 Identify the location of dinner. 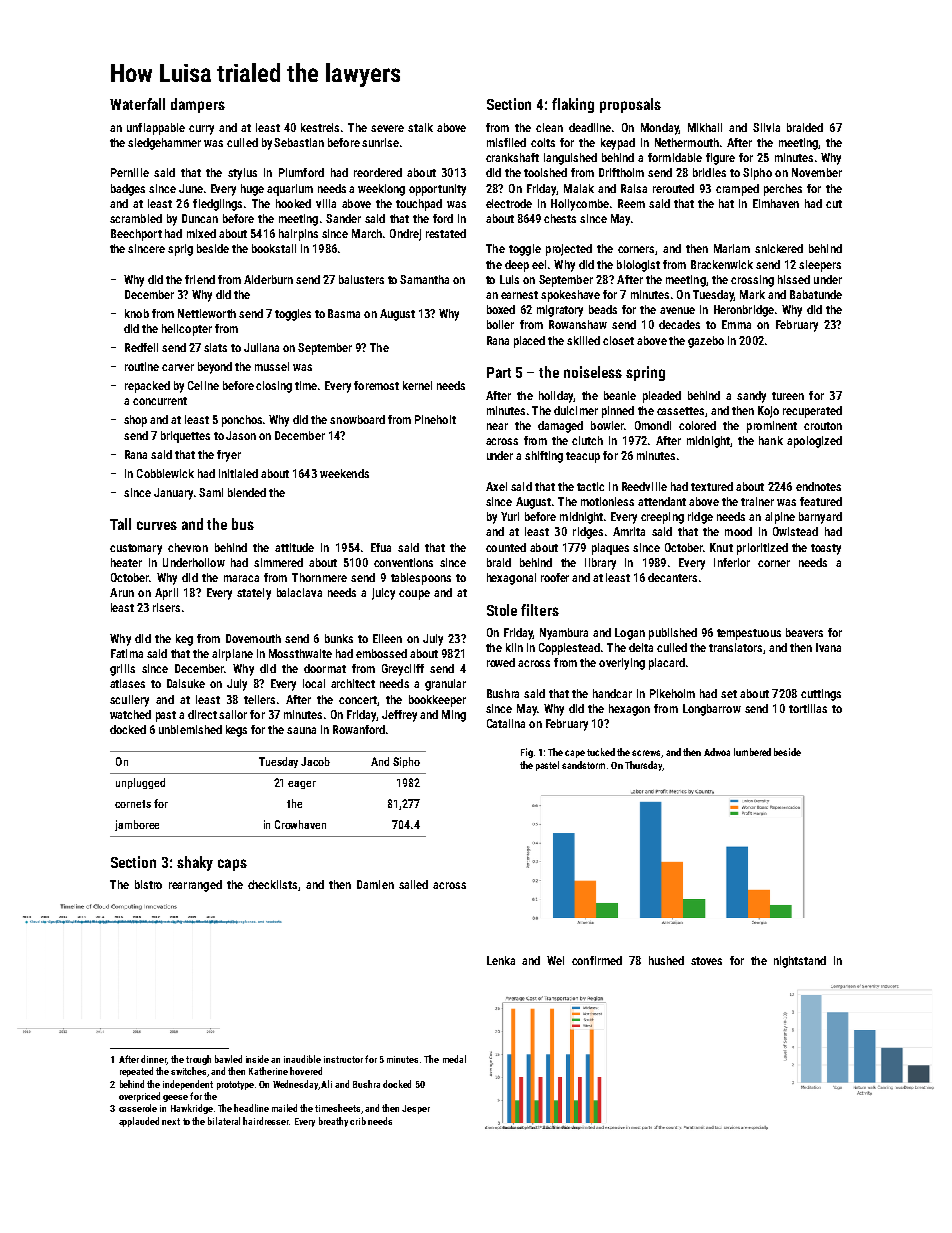
(154, 1060).
